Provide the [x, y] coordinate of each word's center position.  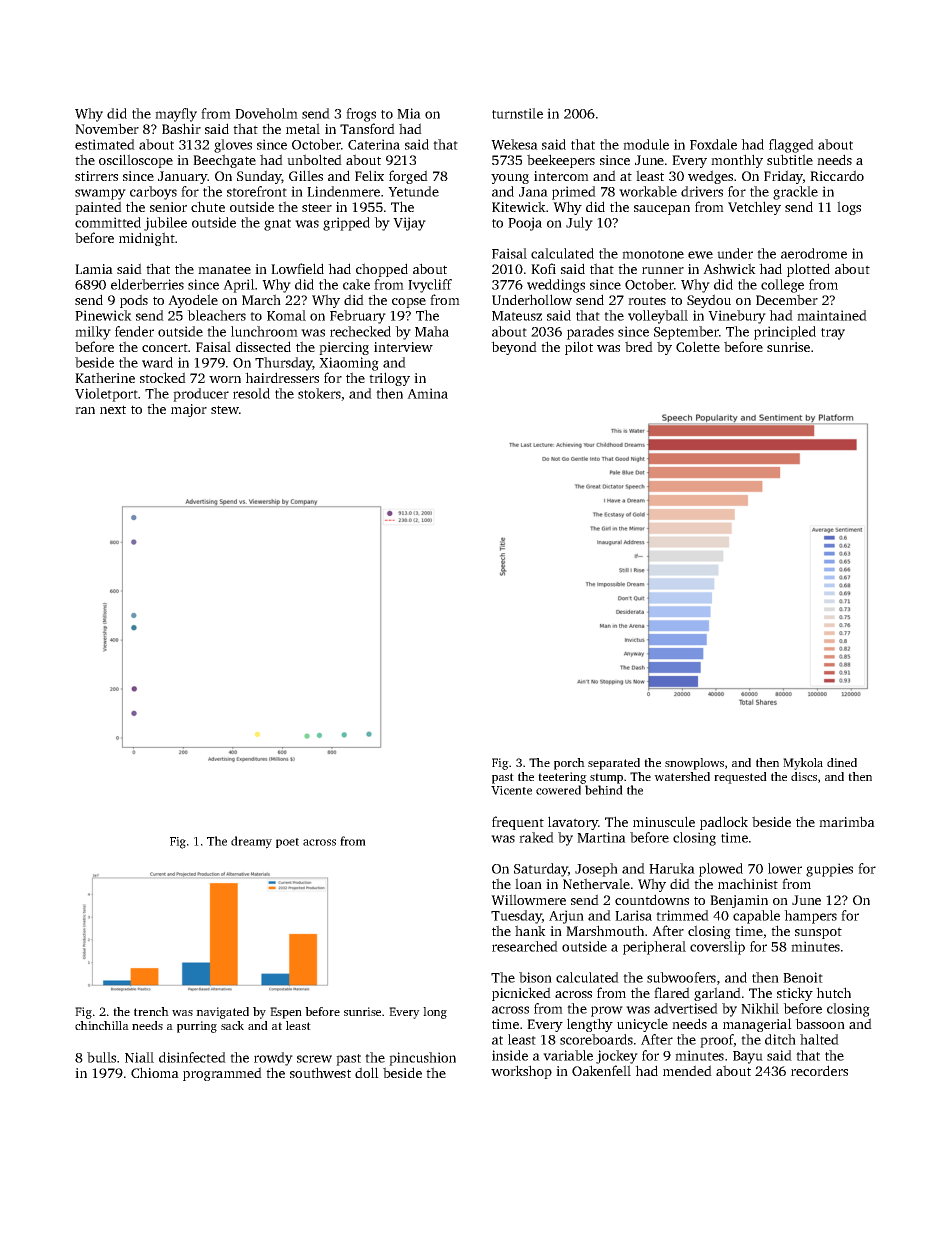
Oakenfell [601, 1070]
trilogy [389, 379]
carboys [153, 193]
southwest [320, 1072]
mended [687, 1070]
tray [833, 334]
